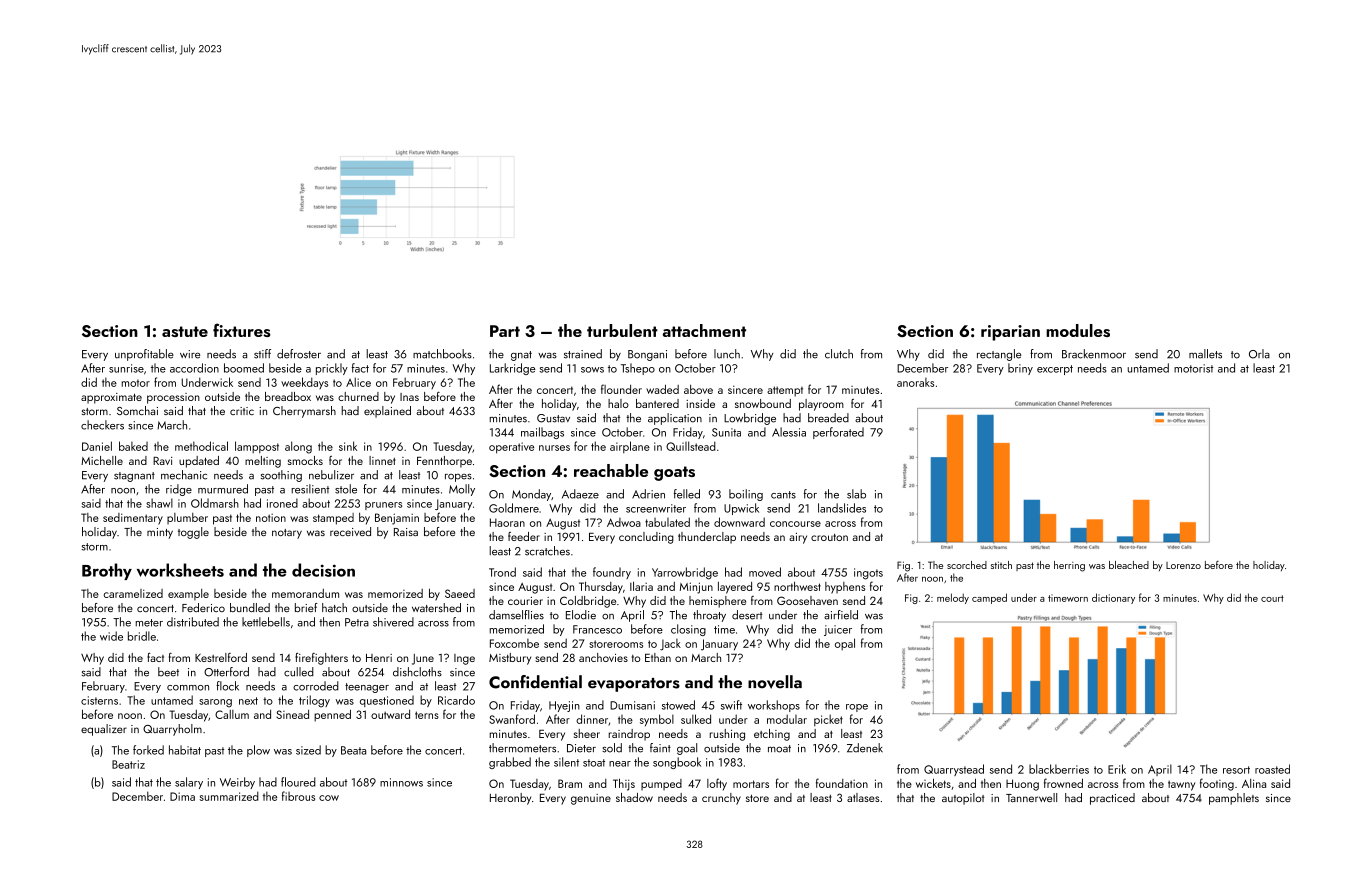 Image resolution: width=1372 pixels, height=887 pixels. Describe the element at coordinates (229, 796) in the screenshot. I see `summarized` at that location.
